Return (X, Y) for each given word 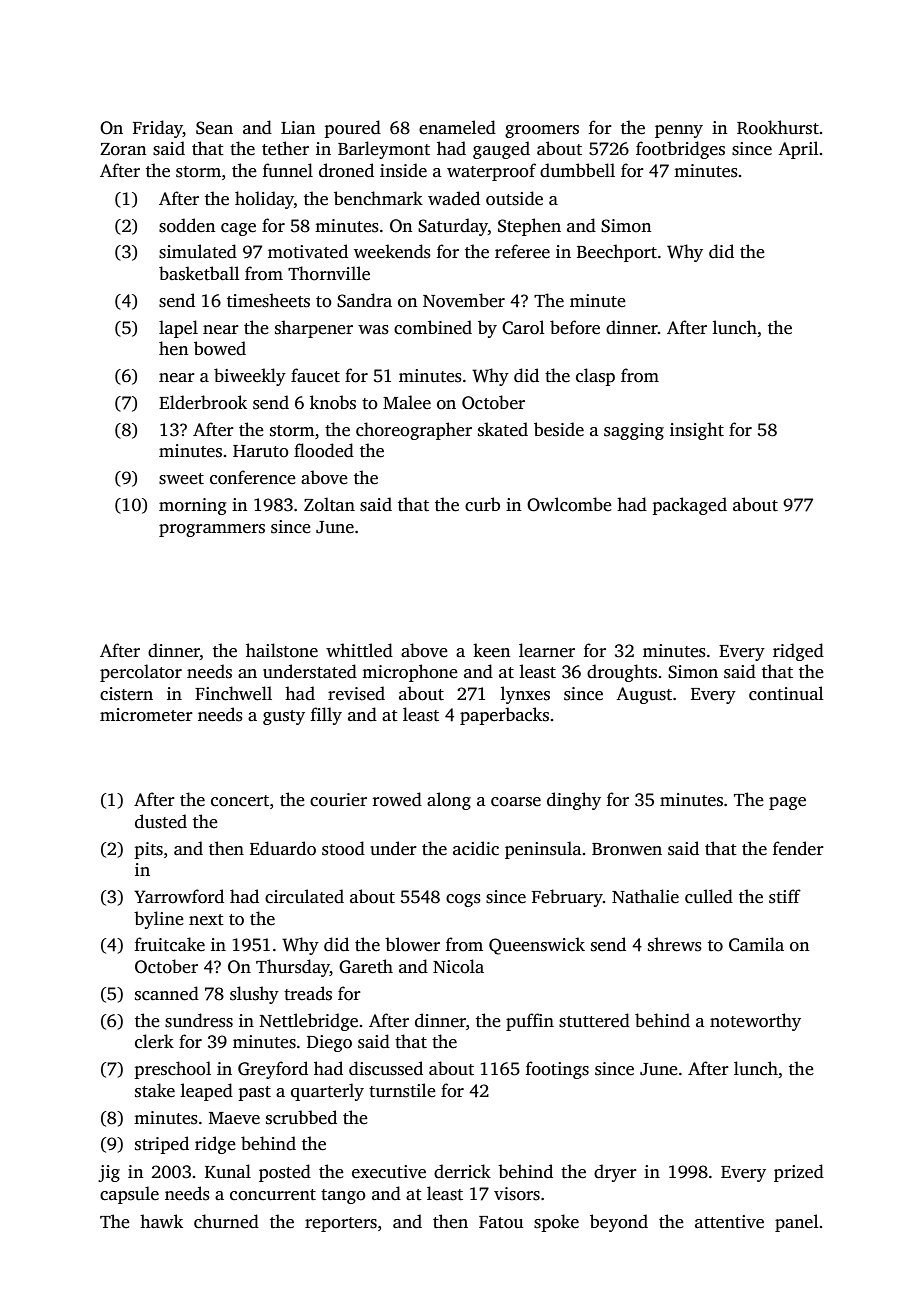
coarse (516, 802)
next (206, 920)
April (798, 150)
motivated (308, 251)
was (373, 330)
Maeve (234, 1118)
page (787, 803)
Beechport (617, 253)
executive (389, 1172)
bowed (220, 348)
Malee (407, 402)
